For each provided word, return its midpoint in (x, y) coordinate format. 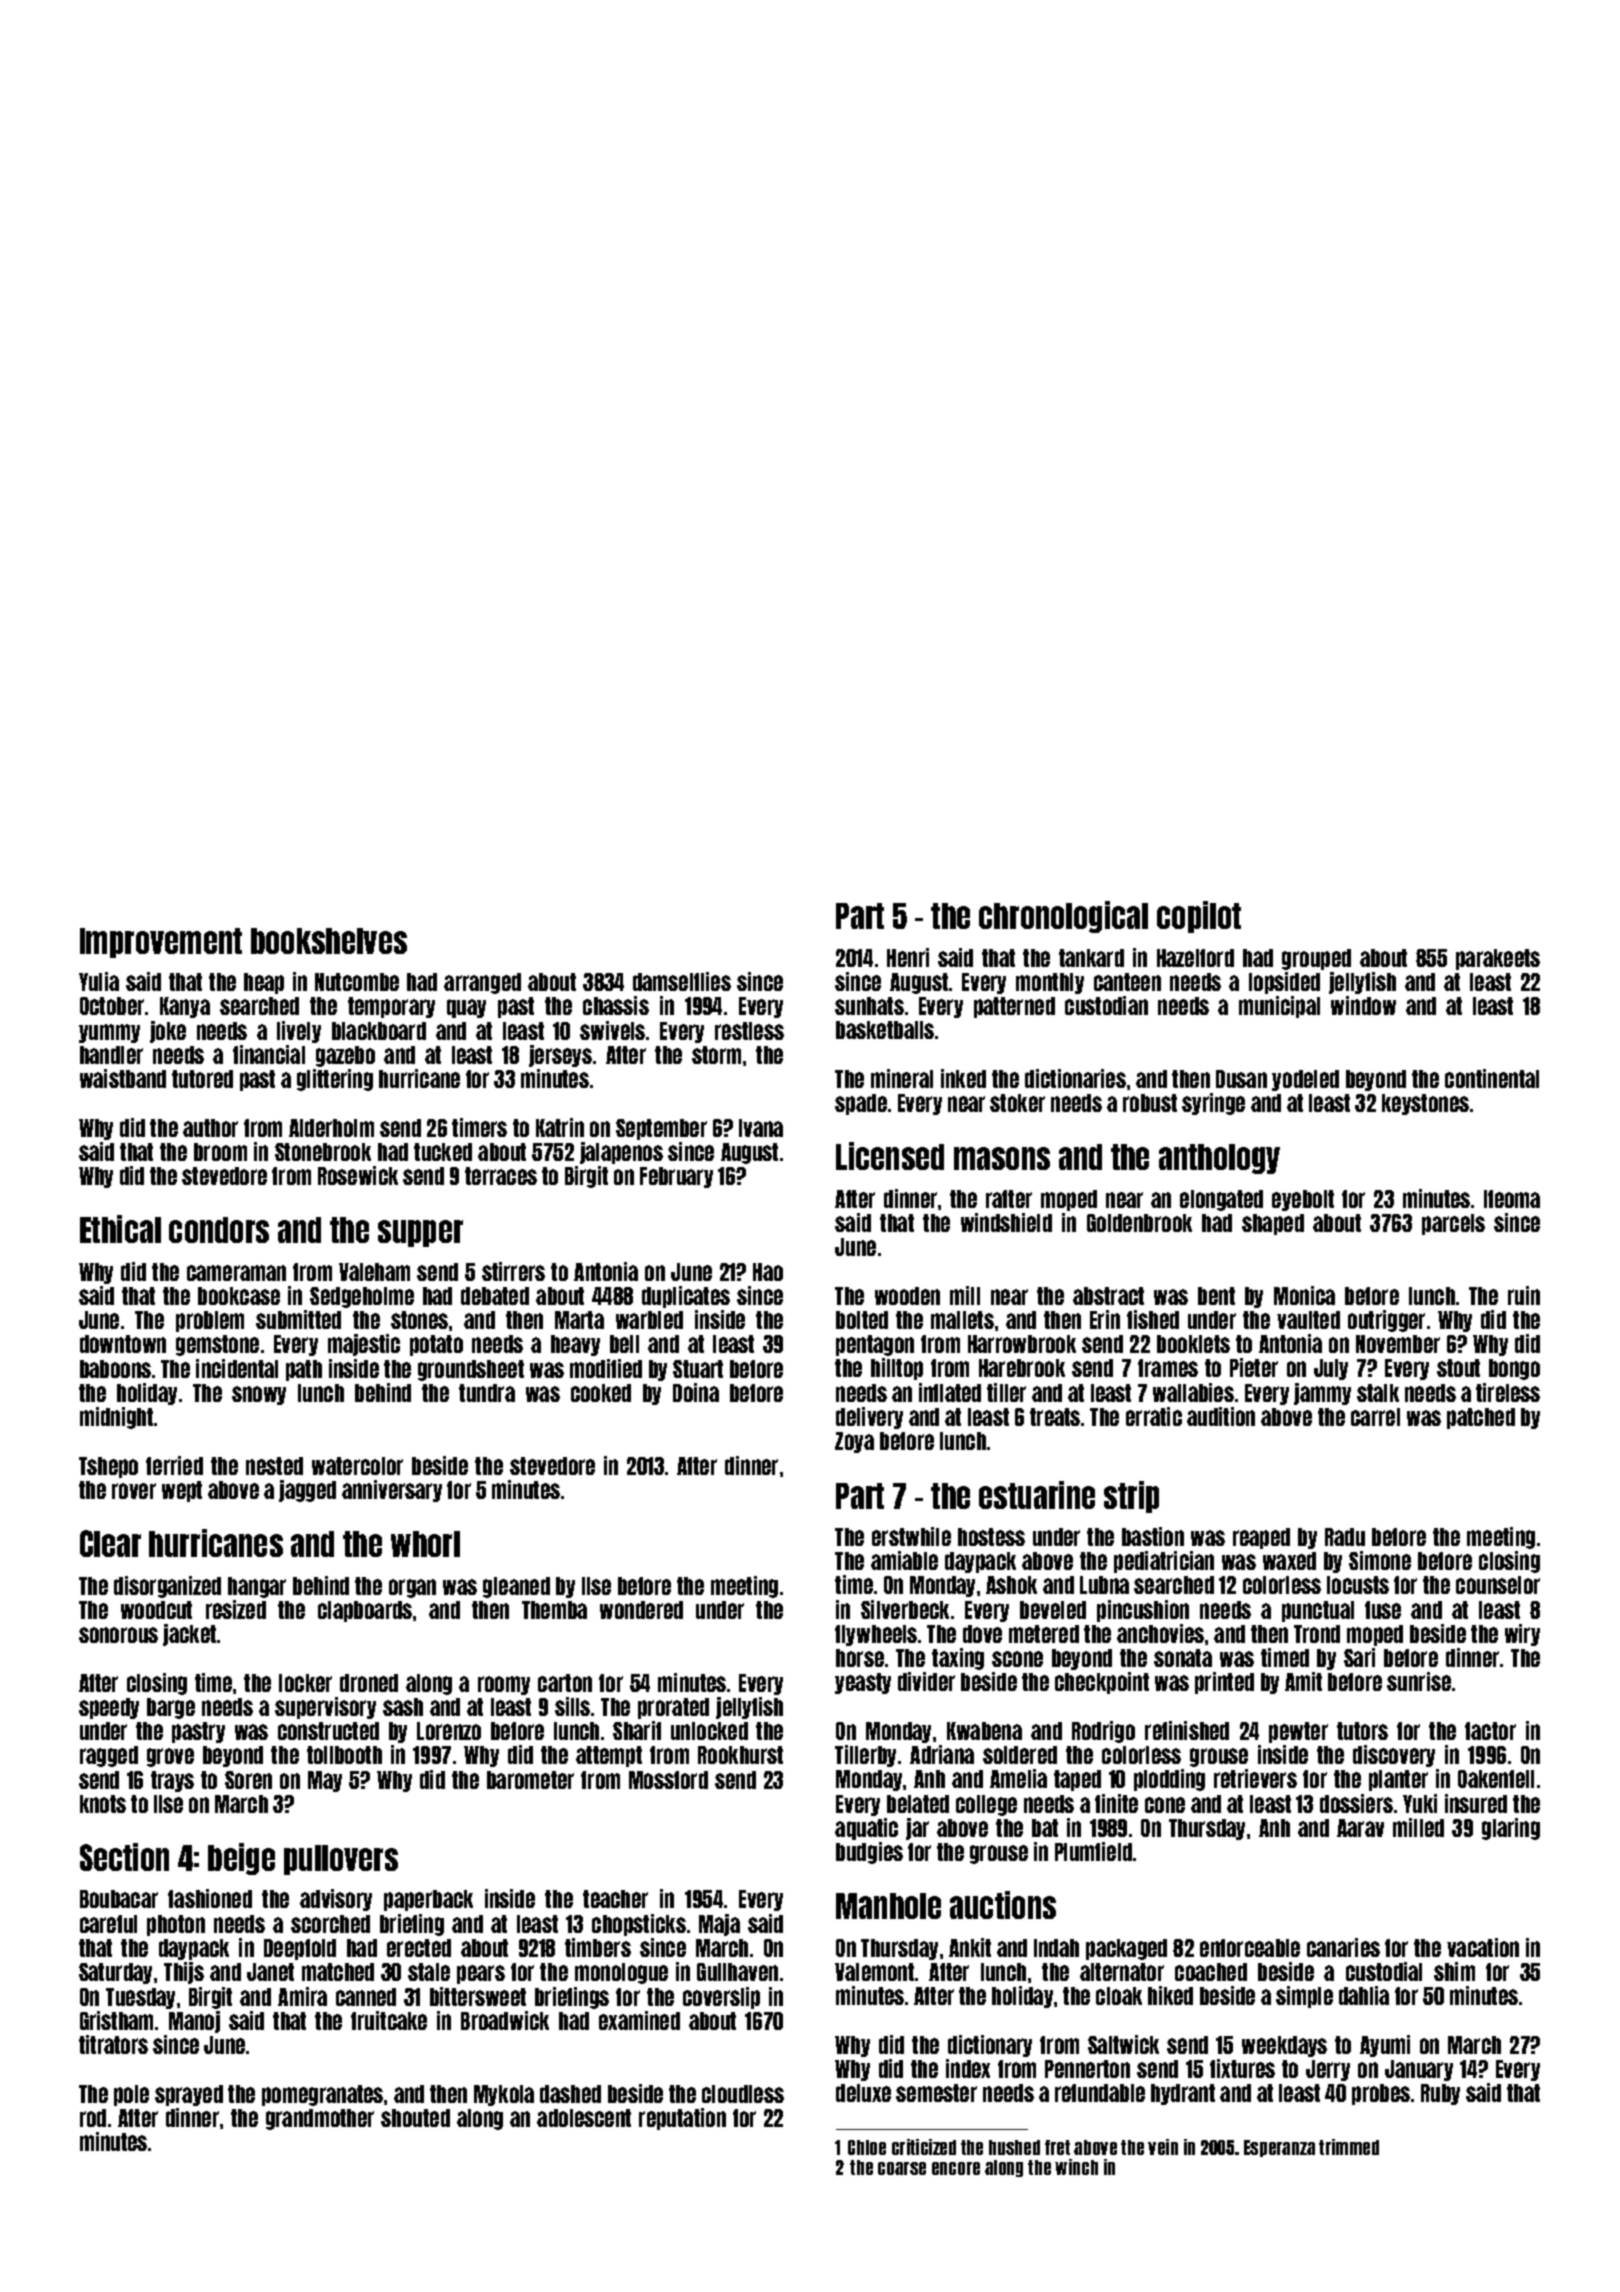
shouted (415, 2118)
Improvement (161, 943)
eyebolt (1303, 1200)
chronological (1063, 917)
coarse (902, 2168)
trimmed (1349, 2147)
